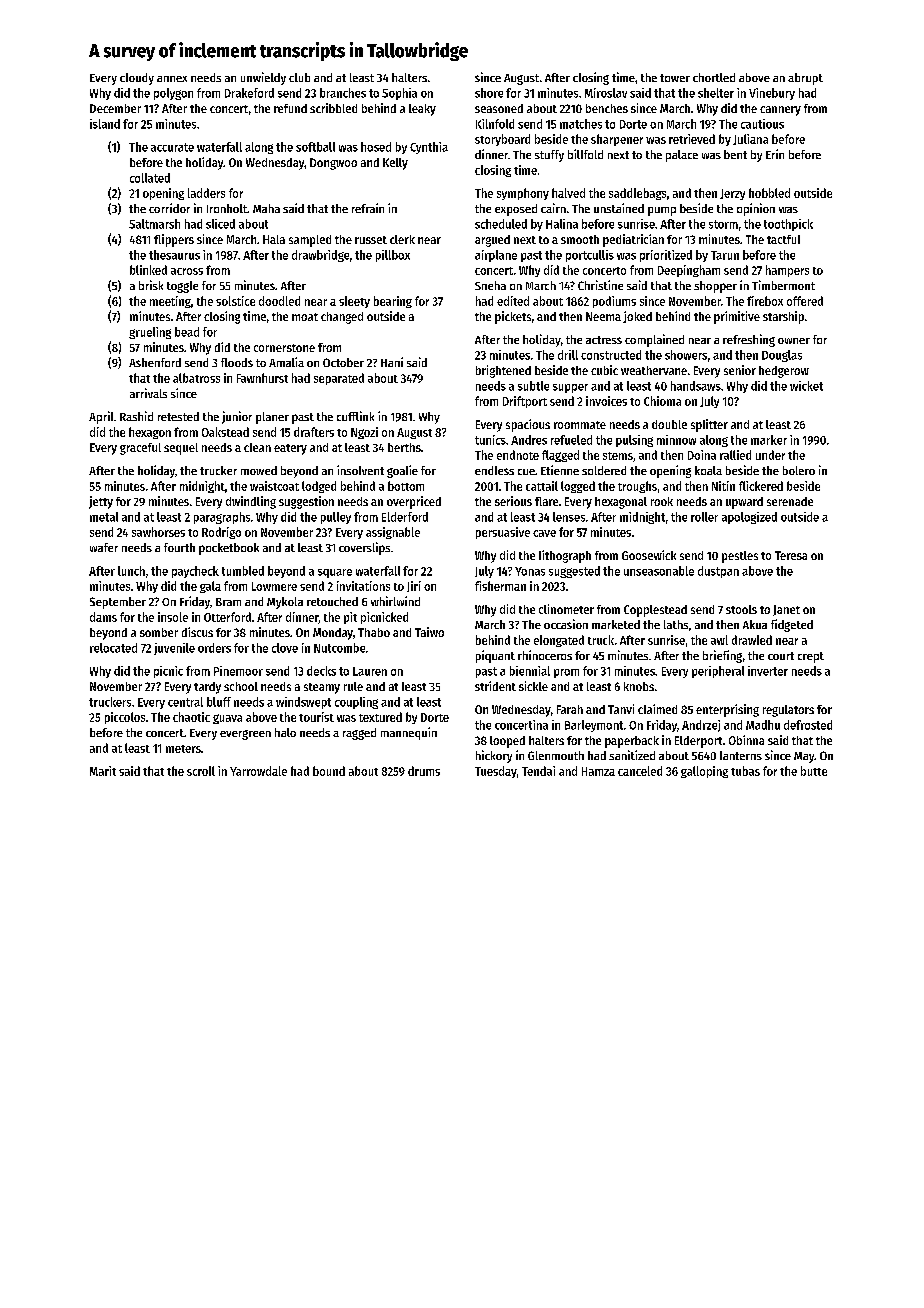  Describe the element at coordinates (637, 317) in the document. I see `joked` at that location.
